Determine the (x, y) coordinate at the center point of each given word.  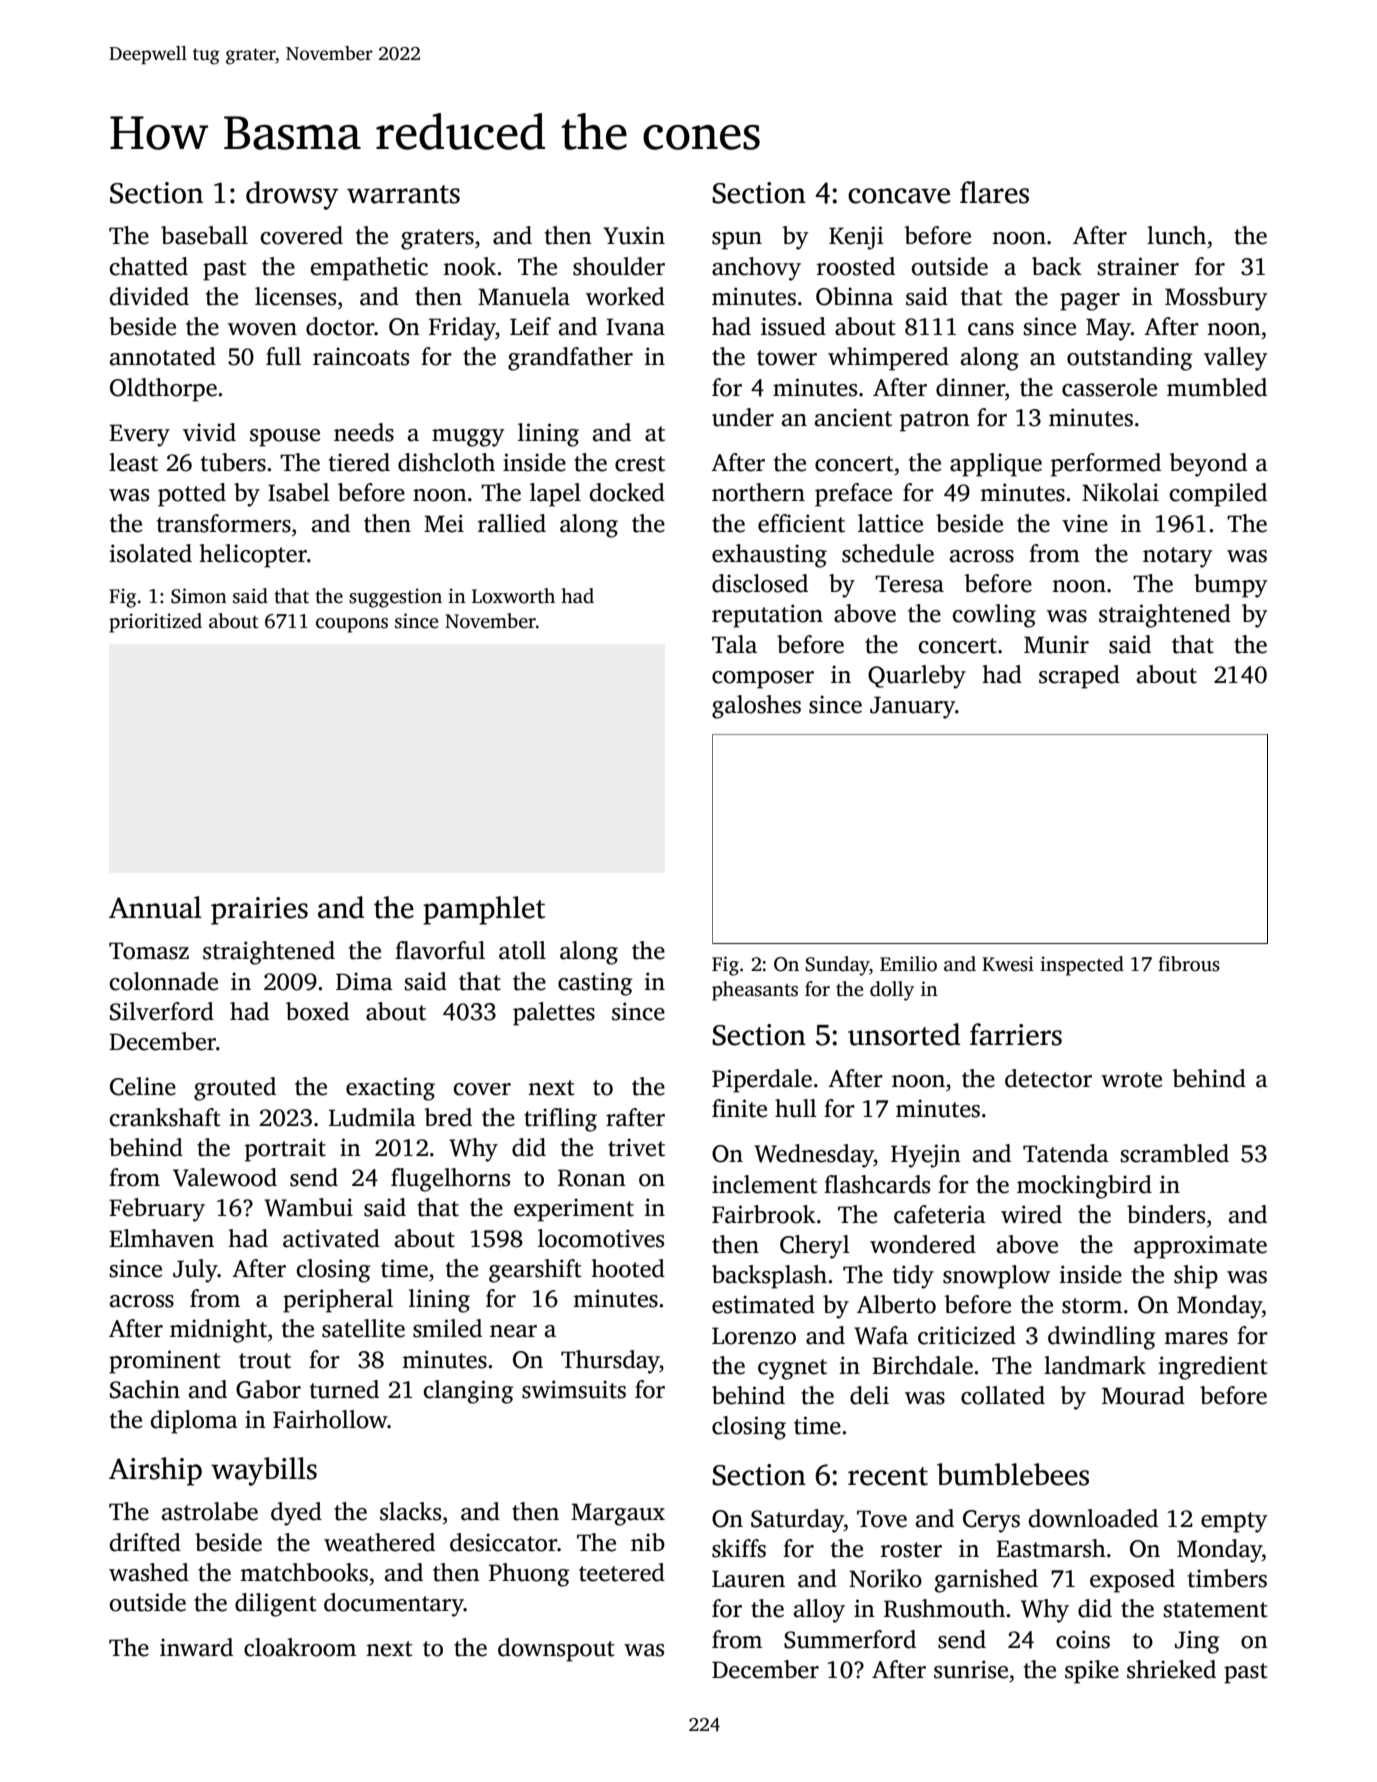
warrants (403, 194)
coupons (352, 625)
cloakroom (300, 1647)
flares (994, 192)
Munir (1056, 644)
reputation (767, 616)
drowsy (292, 195)
